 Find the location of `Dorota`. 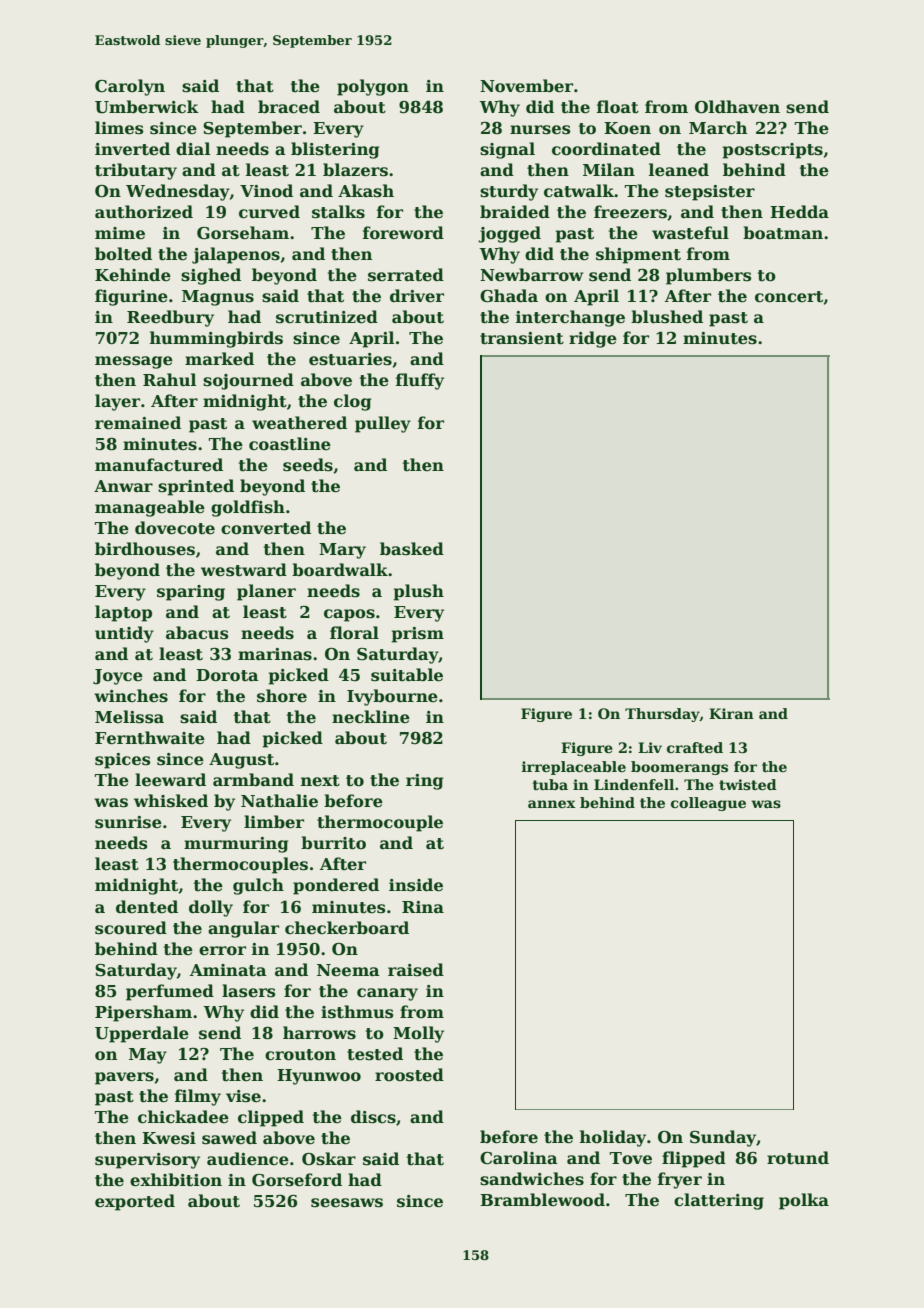

Dorota is located at coordinates (227, 675).
